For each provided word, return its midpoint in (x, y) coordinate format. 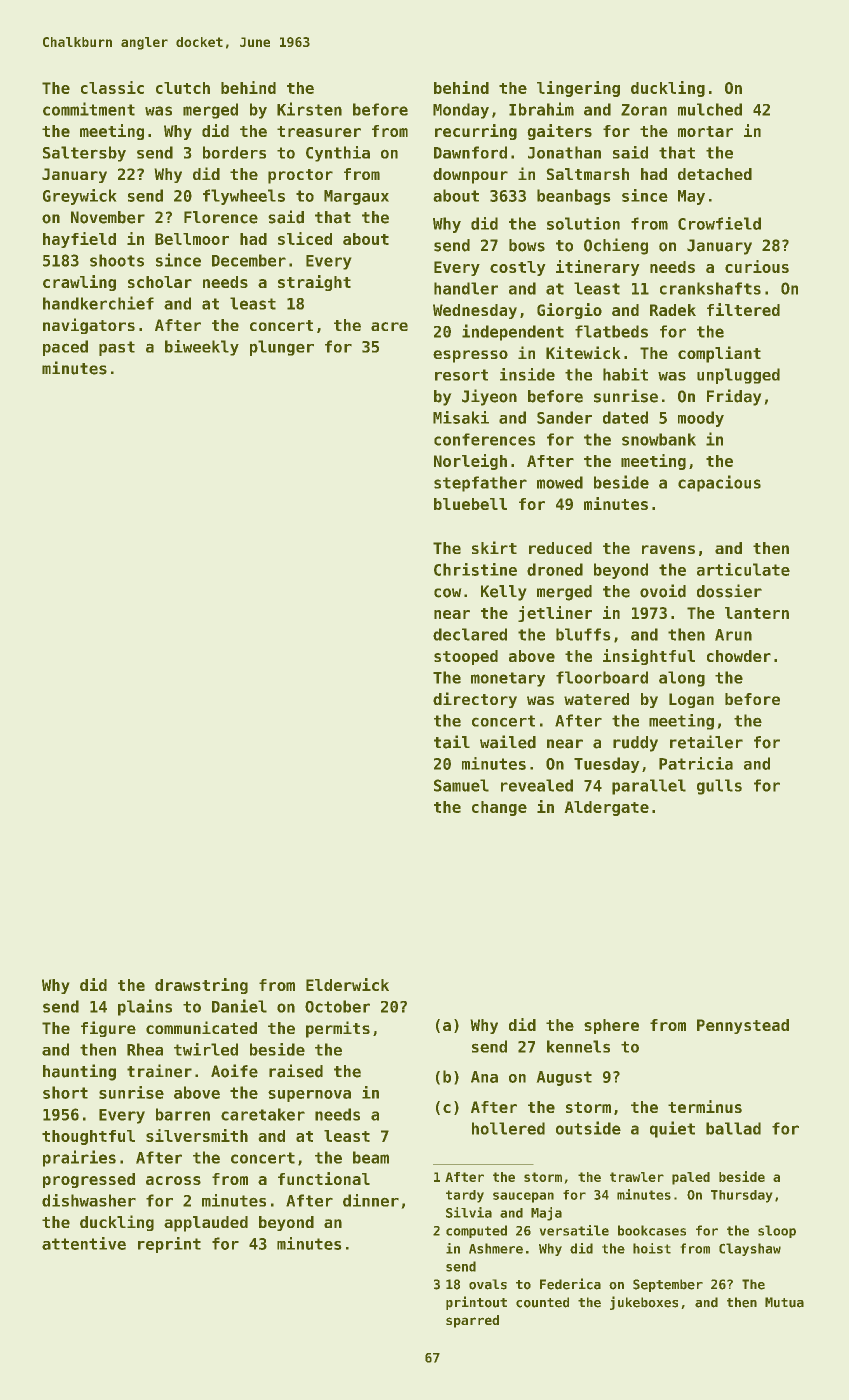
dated (625, 417)
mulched (710, 109)
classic (112, 87)
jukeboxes (644, 1303)
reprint (169, 1245)
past (117, 348)
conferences (484, 439)
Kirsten (309, 109)
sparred (472, 1321)
